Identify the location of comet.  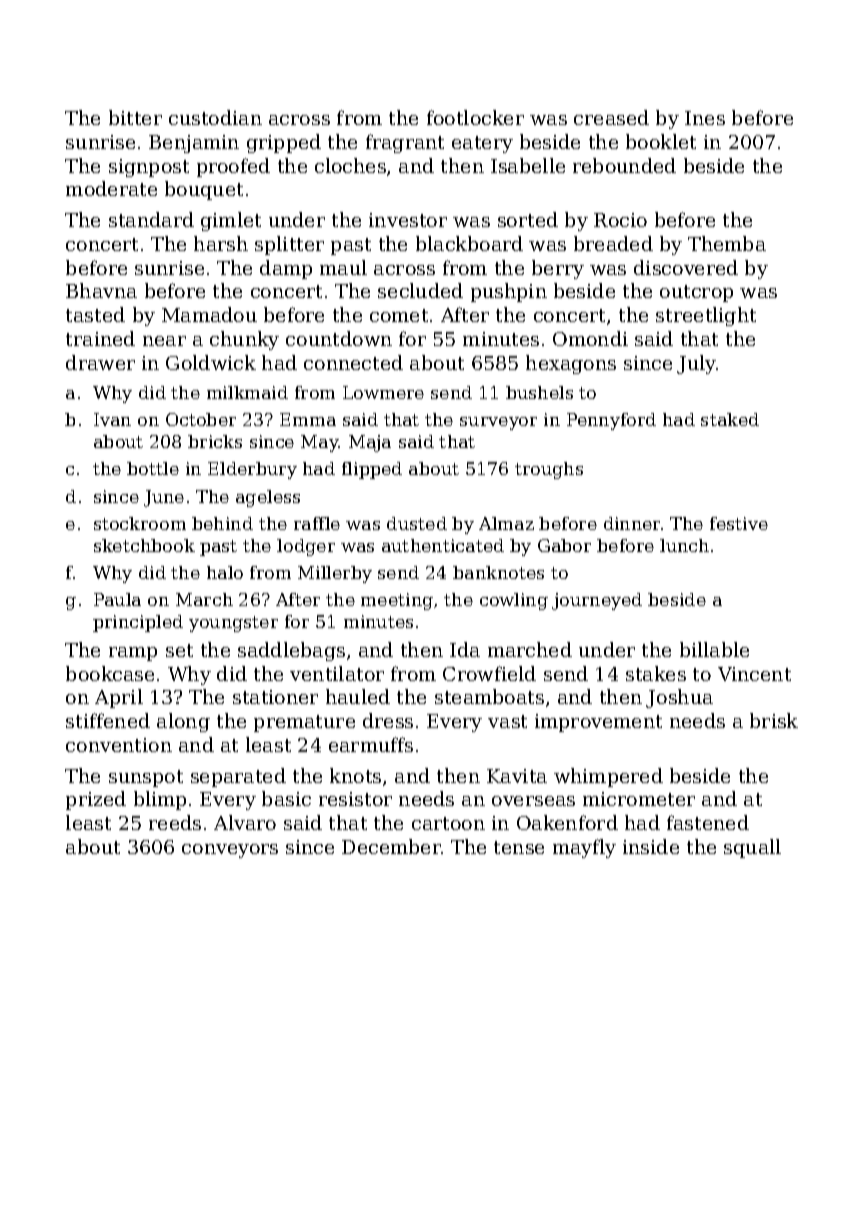
(399, 315).
